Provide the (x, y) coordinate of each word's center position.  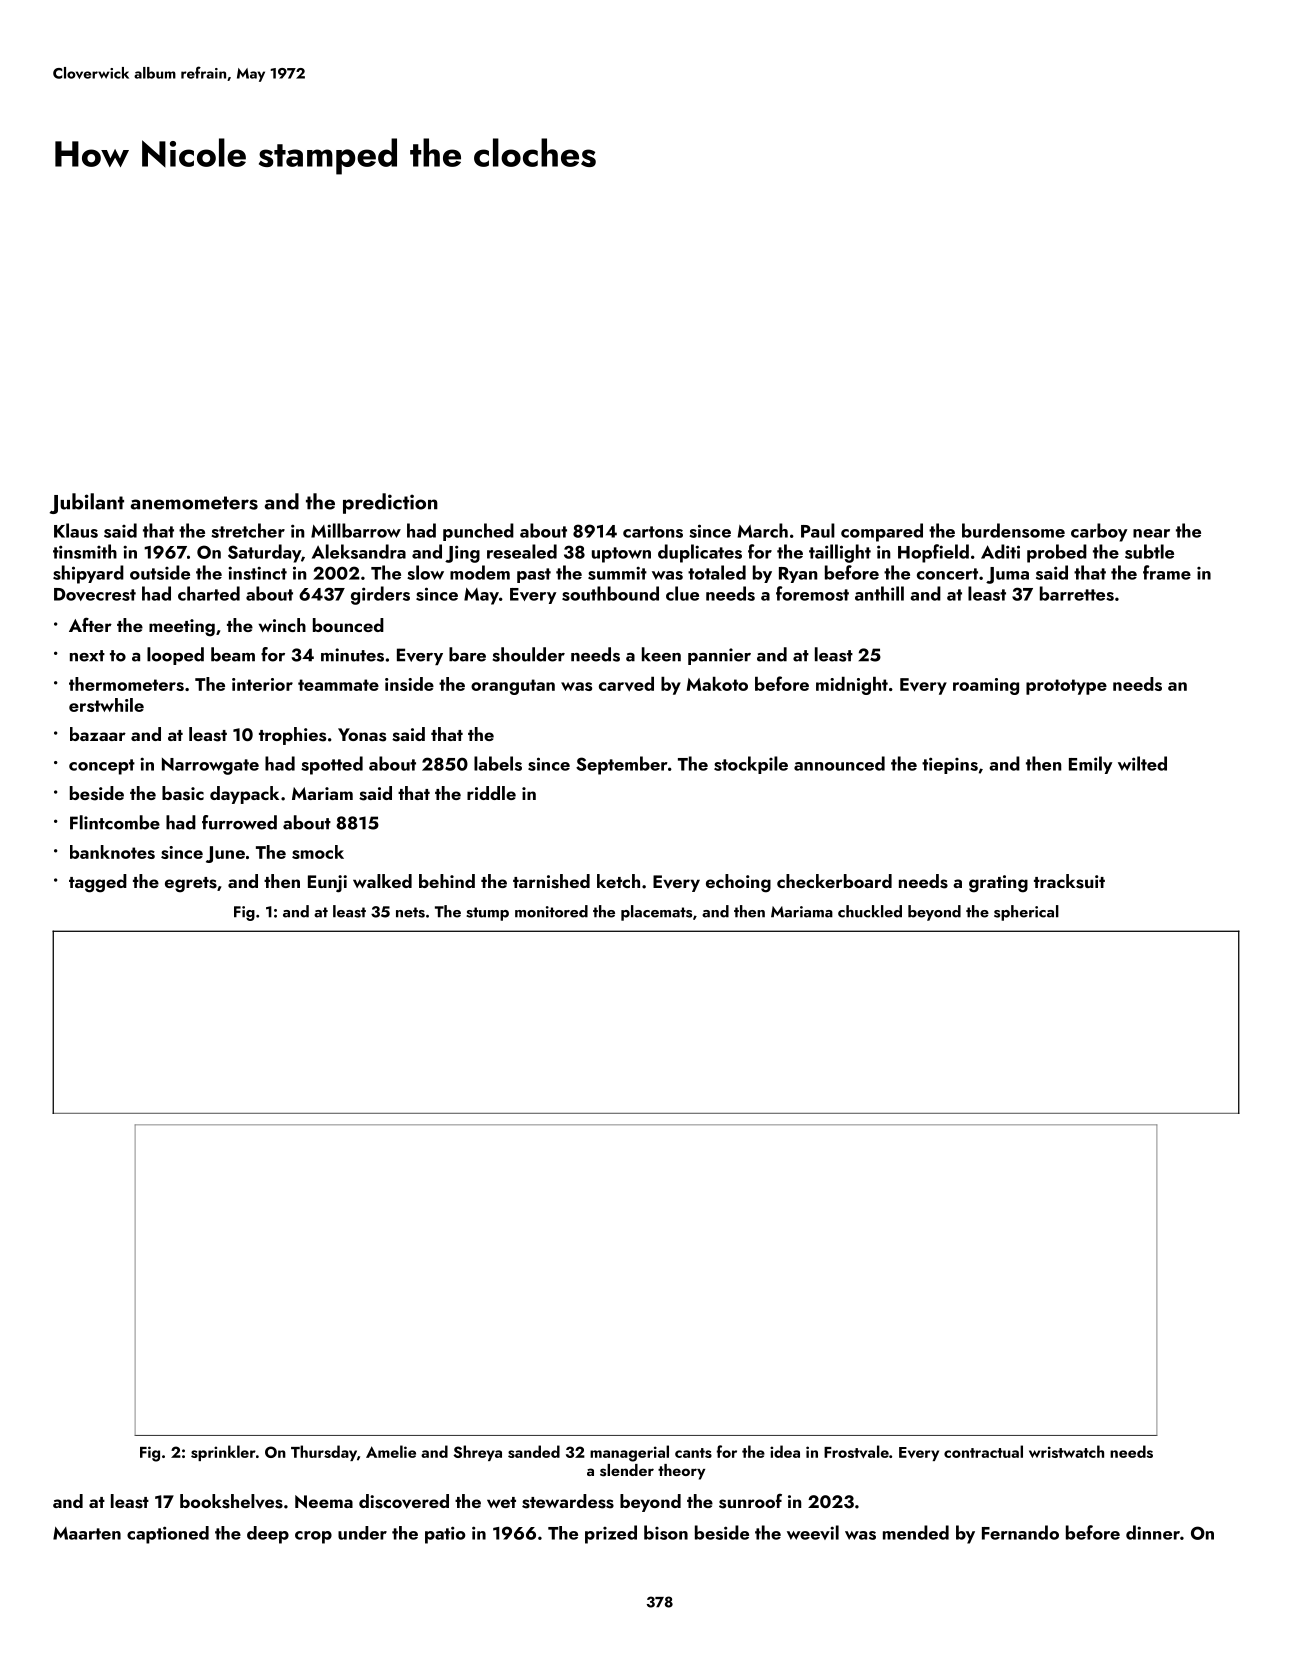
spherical (1026, 913)
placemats (656, 913)
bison (666, 1532)
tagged (98, 883)
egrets (191, 885)
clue (682, 593)
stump (487, 914)
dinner (1153, 1532)
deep (268, 1535)
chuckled (870, 911)
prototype (1066, 687)
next (87, 656)
